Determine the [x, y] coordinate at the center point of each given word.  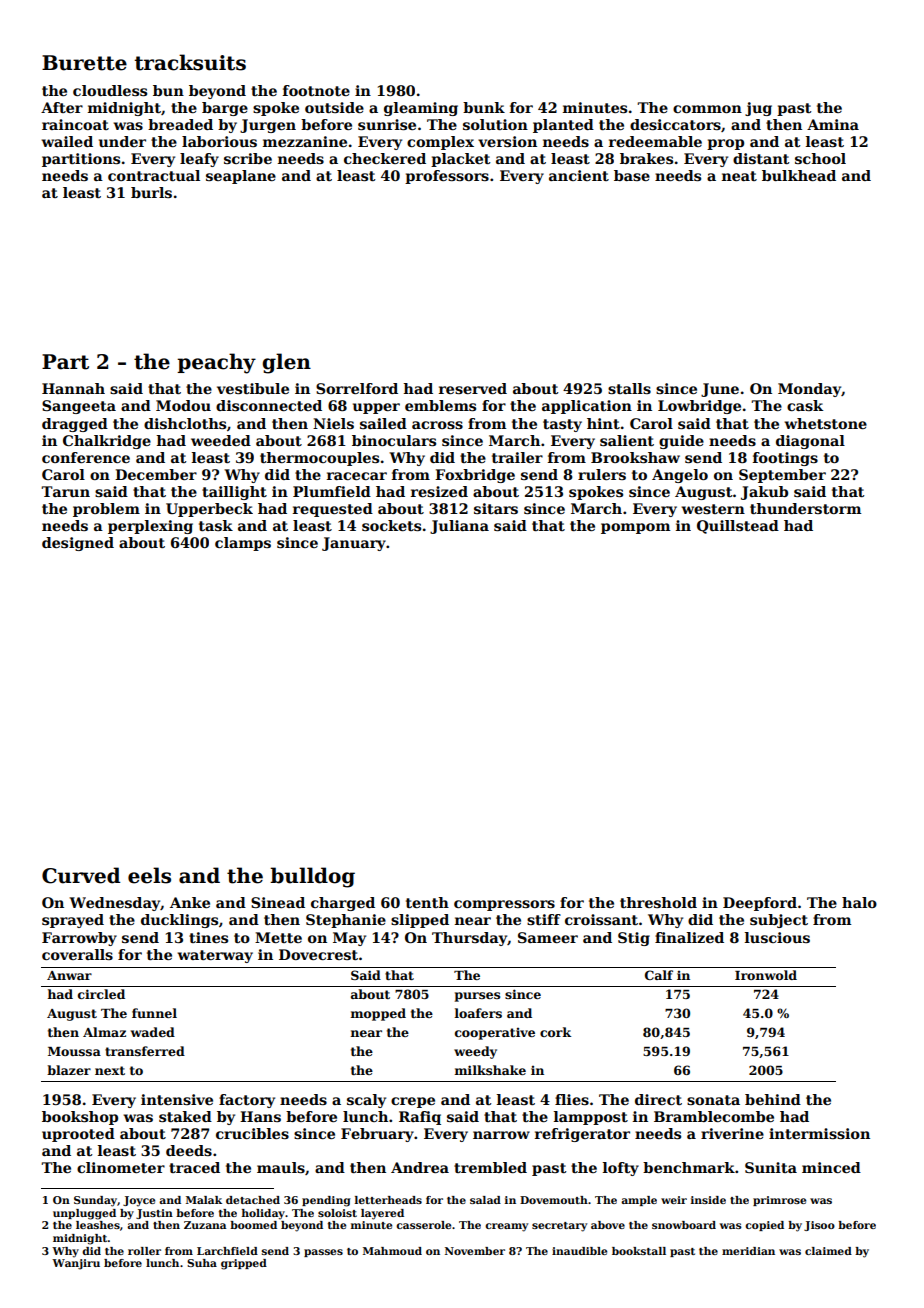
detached [253, 1200]
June [720, 390]
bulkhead [799, 175]
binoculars [394, 440]
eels [149, 875]
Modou [183, 405]
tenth [427, 902]
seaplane [241, 177]
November [475, 1251]
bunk [484, 107]
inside [708, 1200]
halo [859, 902]
